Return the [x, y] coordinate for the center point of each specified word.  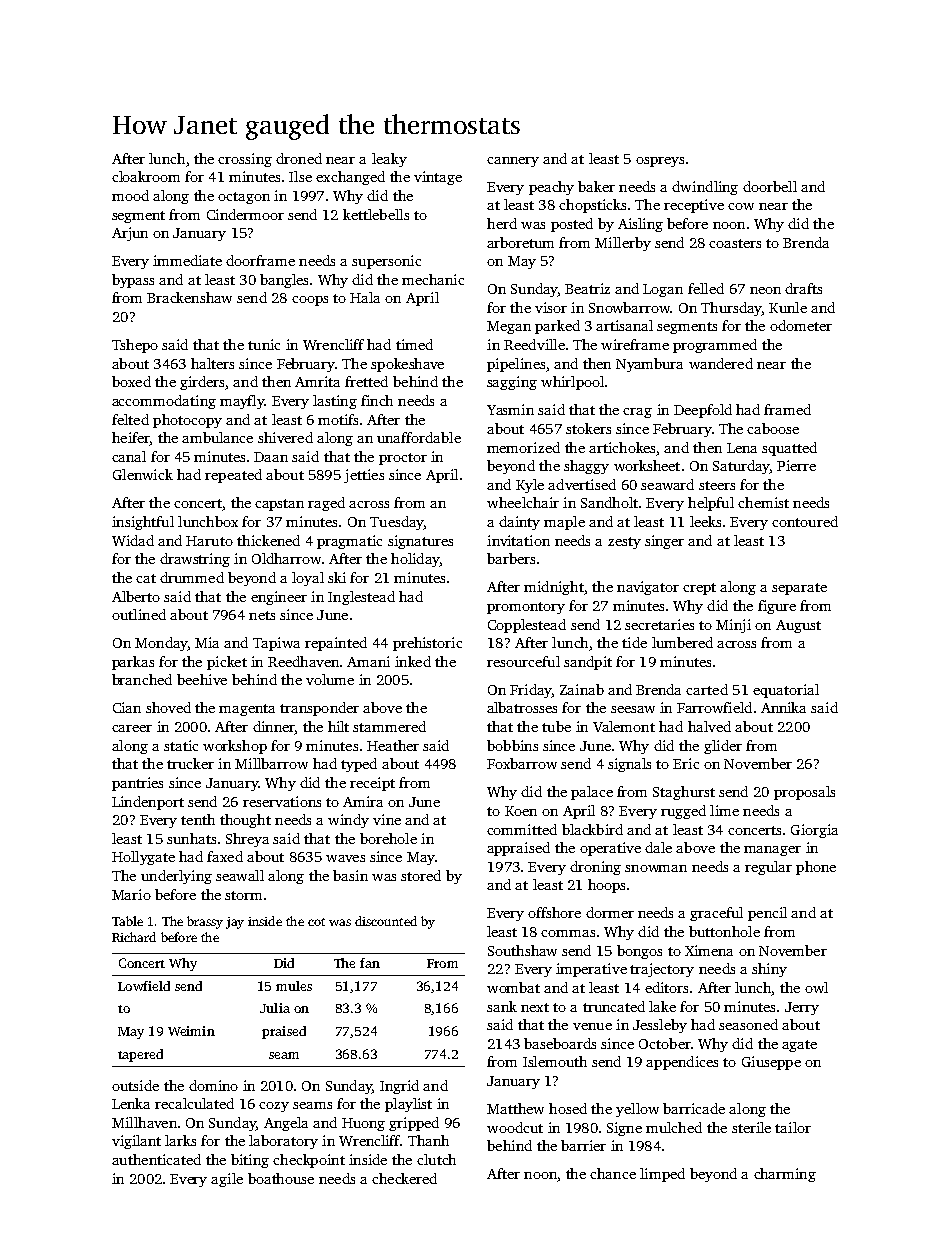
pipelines [516, 365]
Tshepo [135, 346]
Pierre [796, 465]
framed [787, 409]
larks [180, 1140]
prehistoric [427, 644]
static [181, 745]
